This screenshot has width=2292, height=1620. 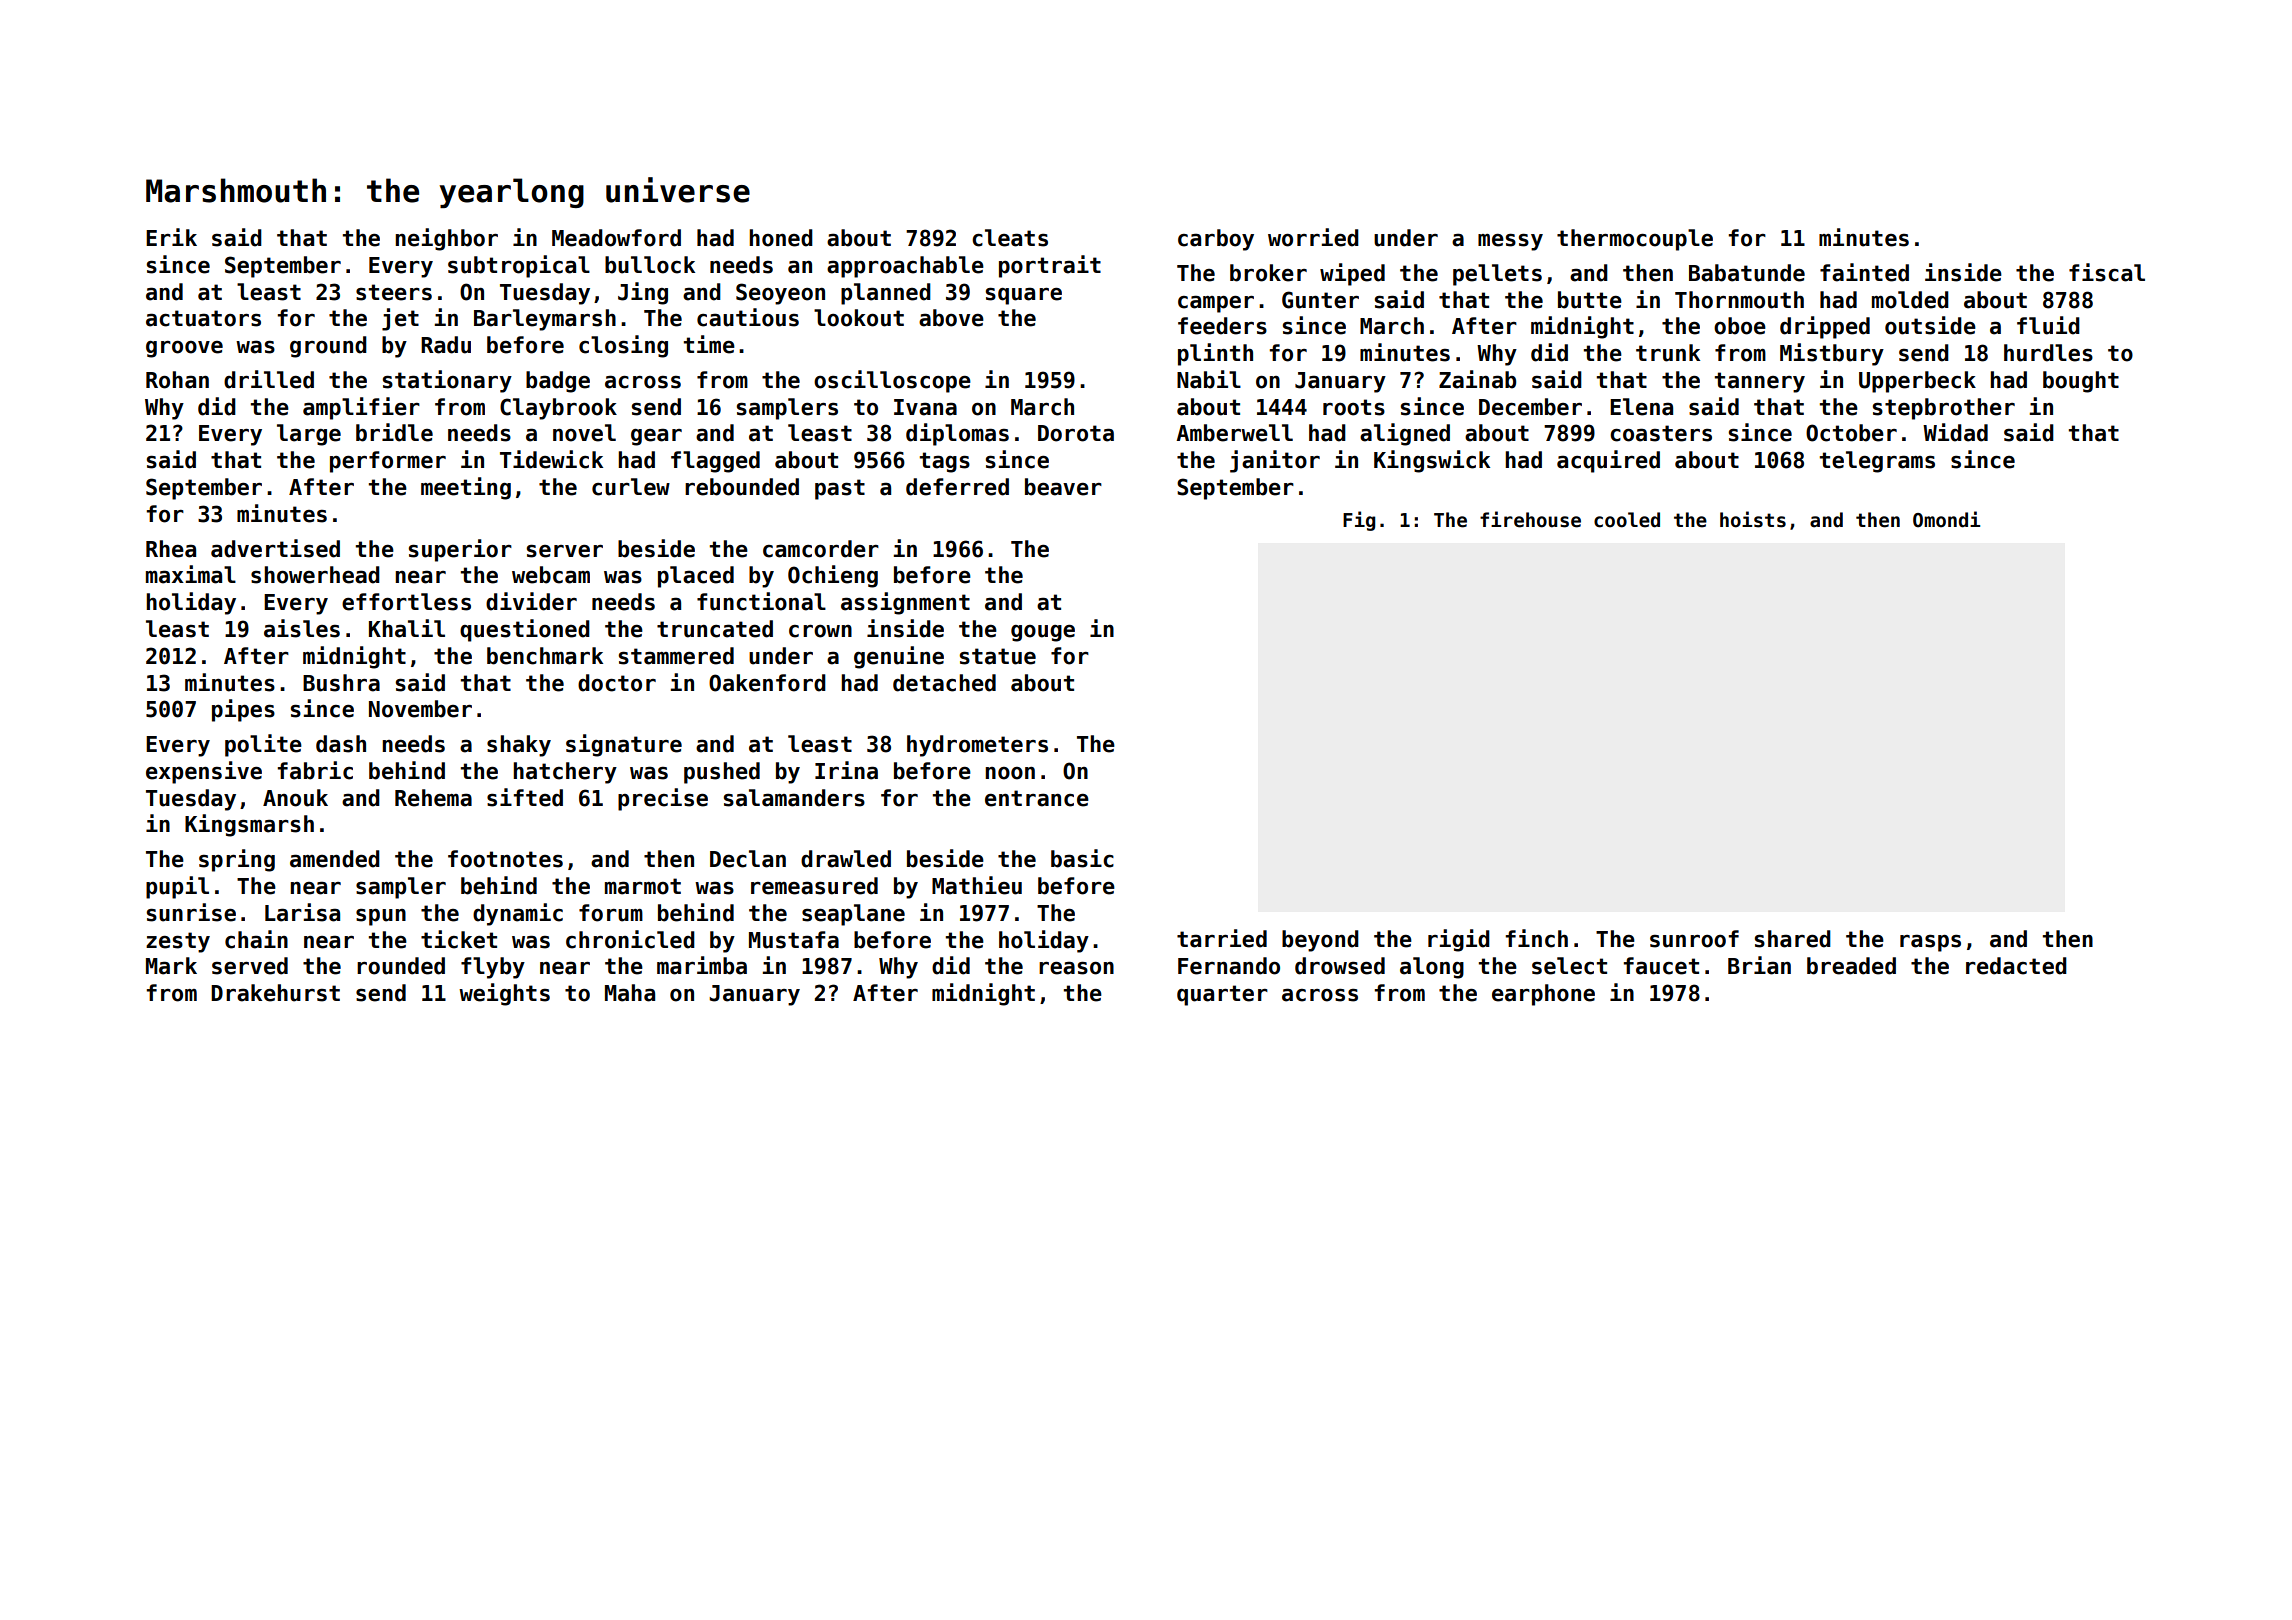 I want to click on Meadowford, so click(x=616, y=238).
